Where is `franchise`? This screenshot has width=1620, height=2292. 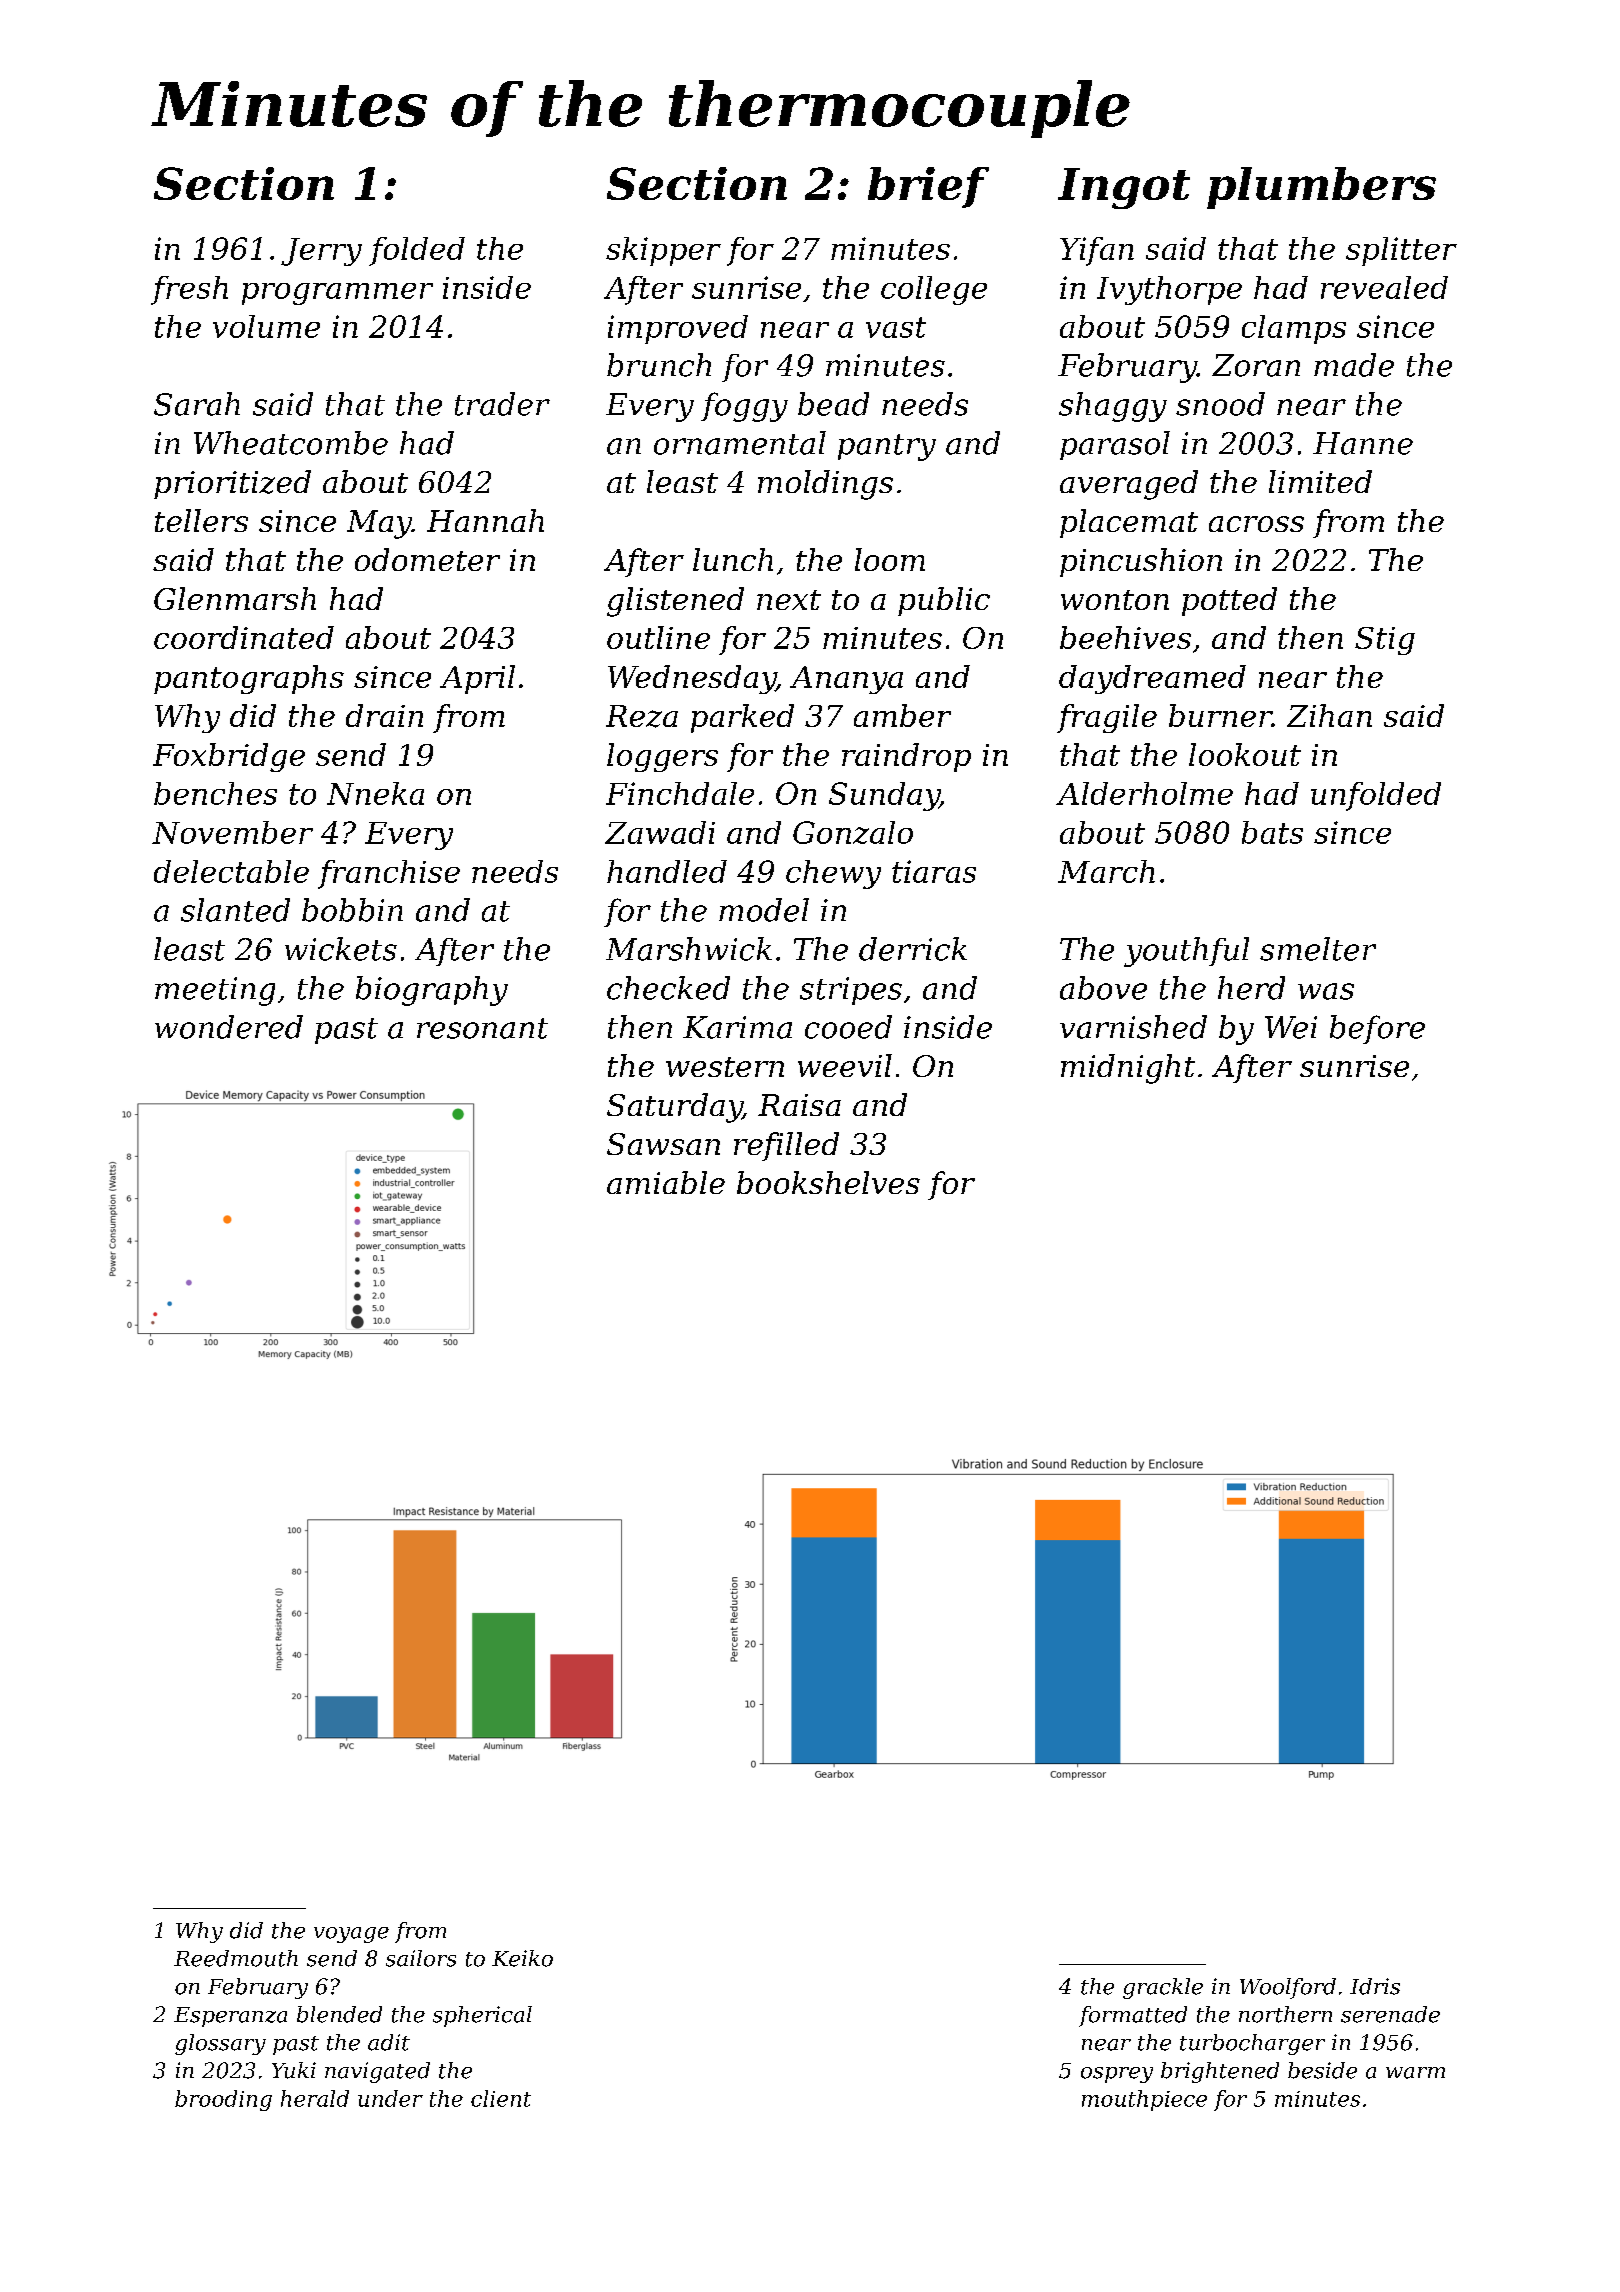
franchise is located at coordinates (389, 874).
